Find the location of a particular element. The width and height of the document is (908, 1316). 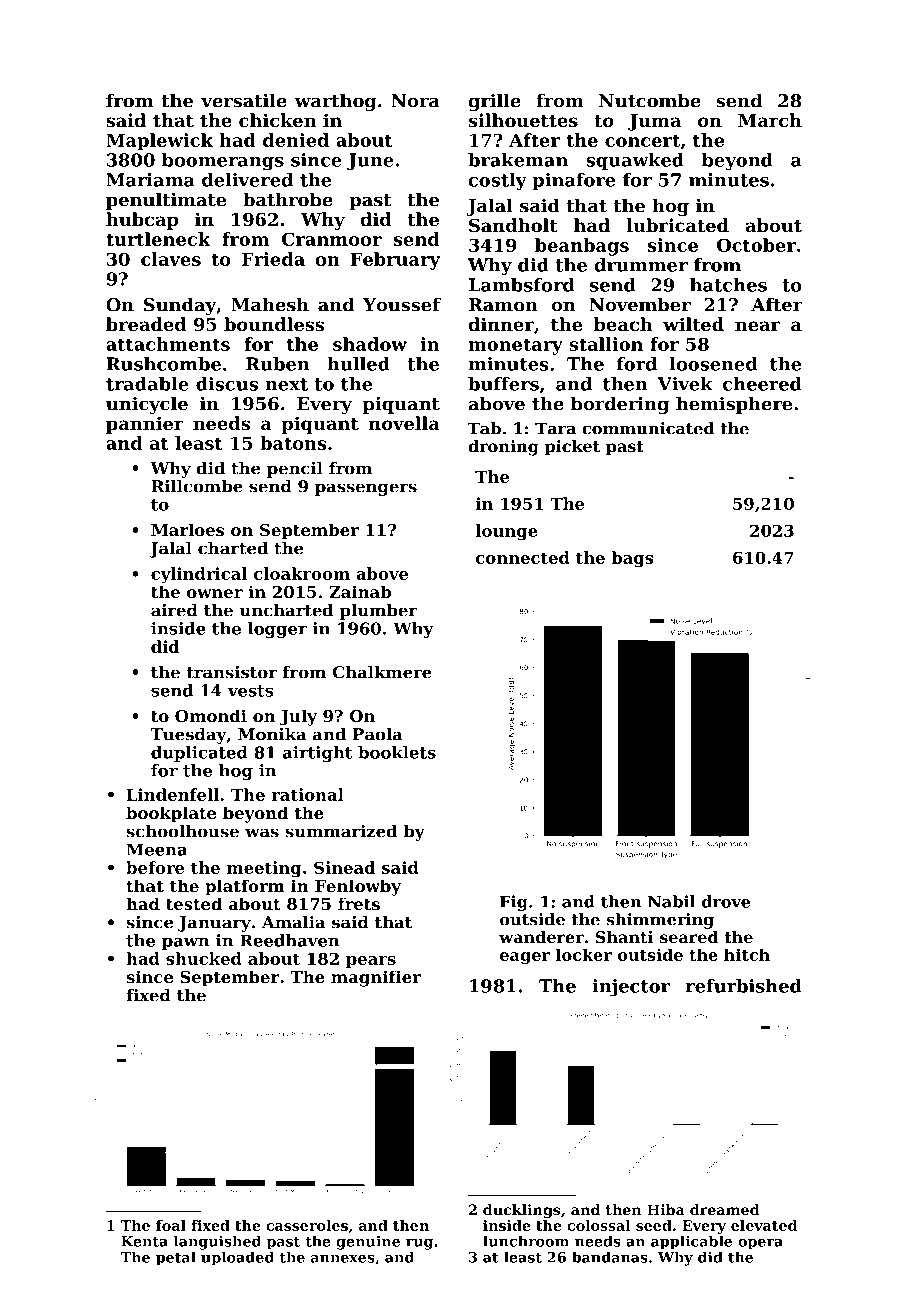

locker is located at coordinates (584, 954).
